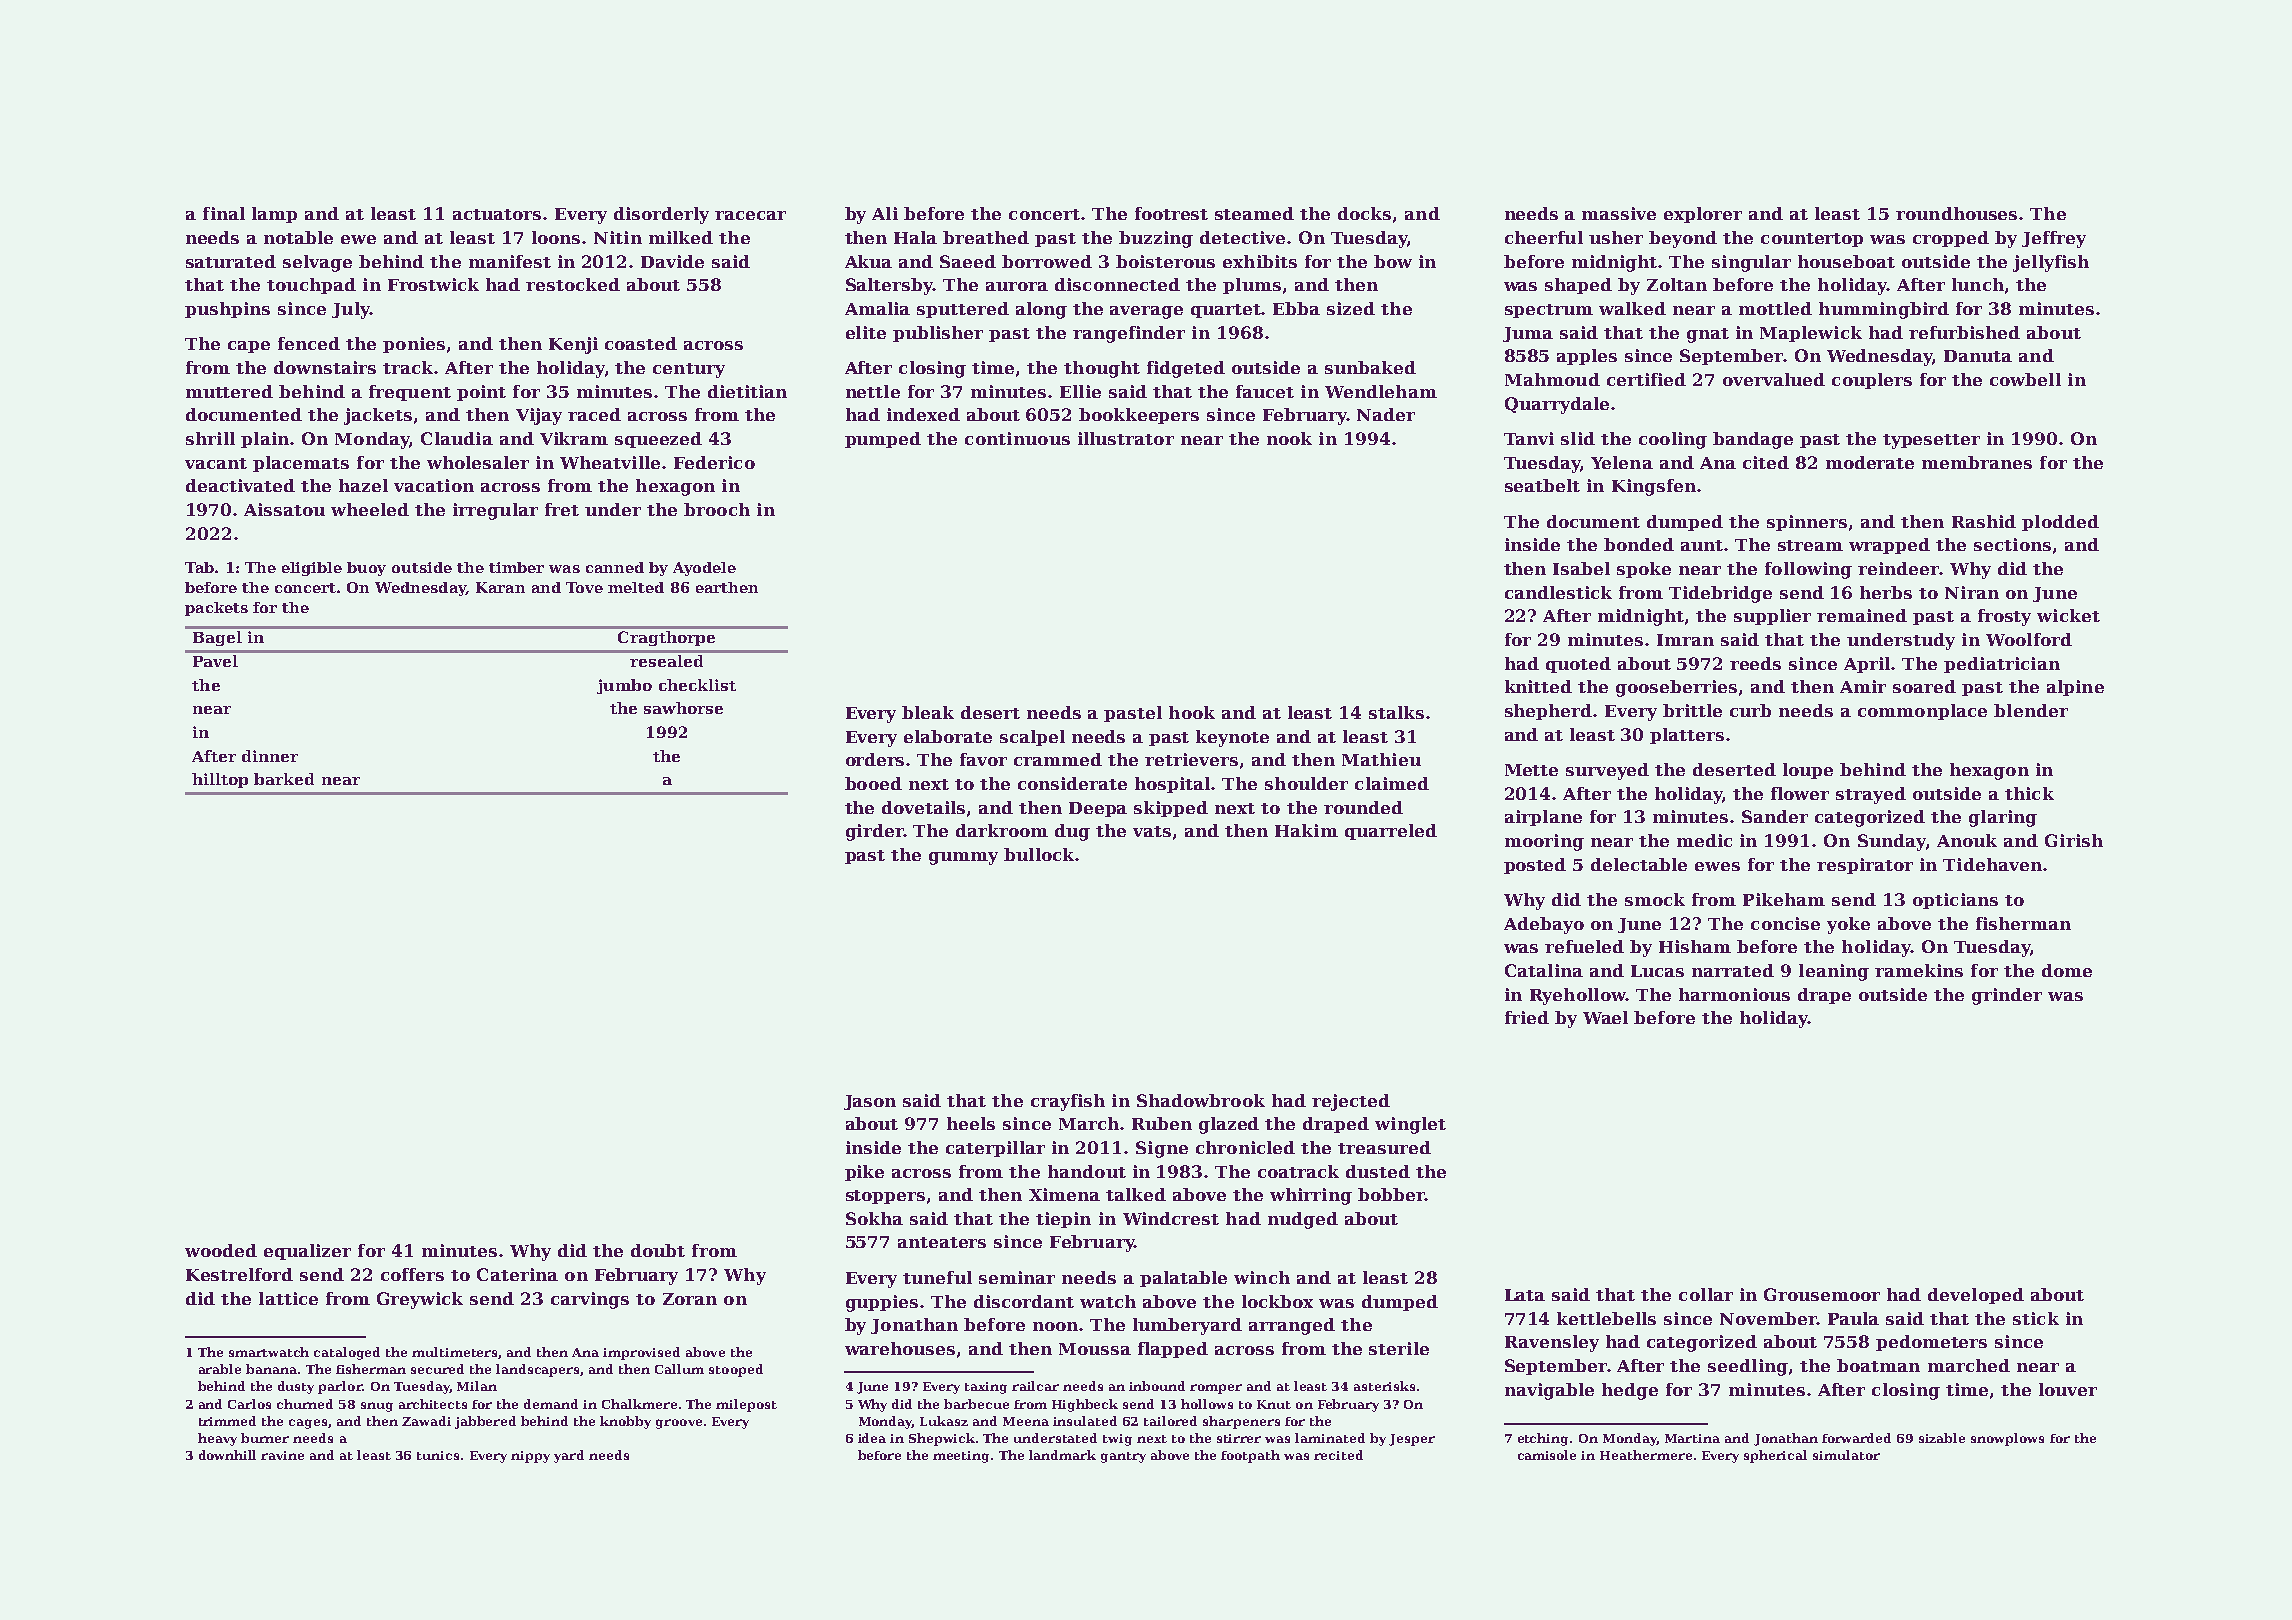 The width and height of the screenshot is (2292, 1620). I want to click on strayed, so click(1871, 795).
